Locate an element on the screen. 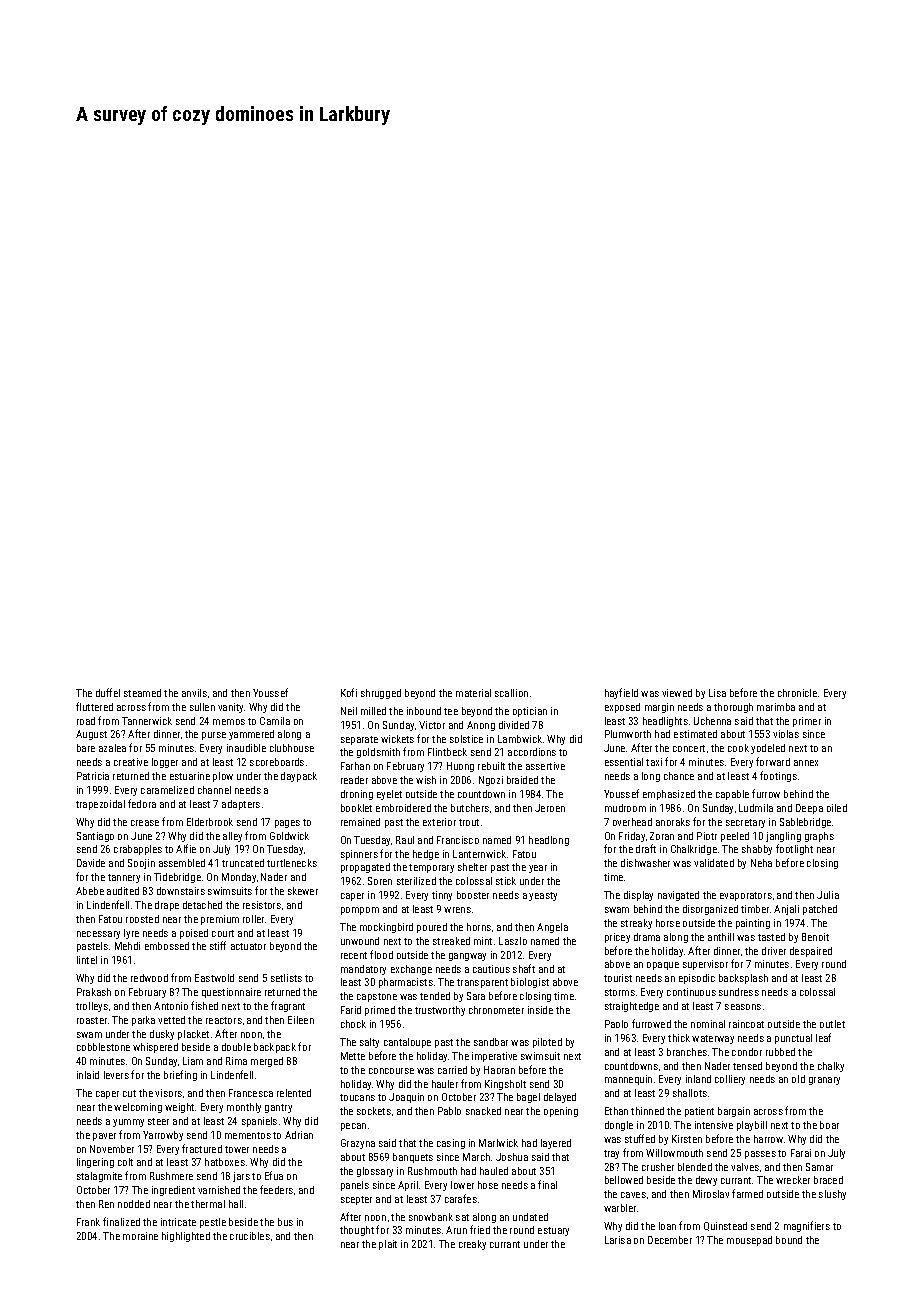 This screenshot has height=1308, width=924. creaky is located at coordinates (472, 1245).
